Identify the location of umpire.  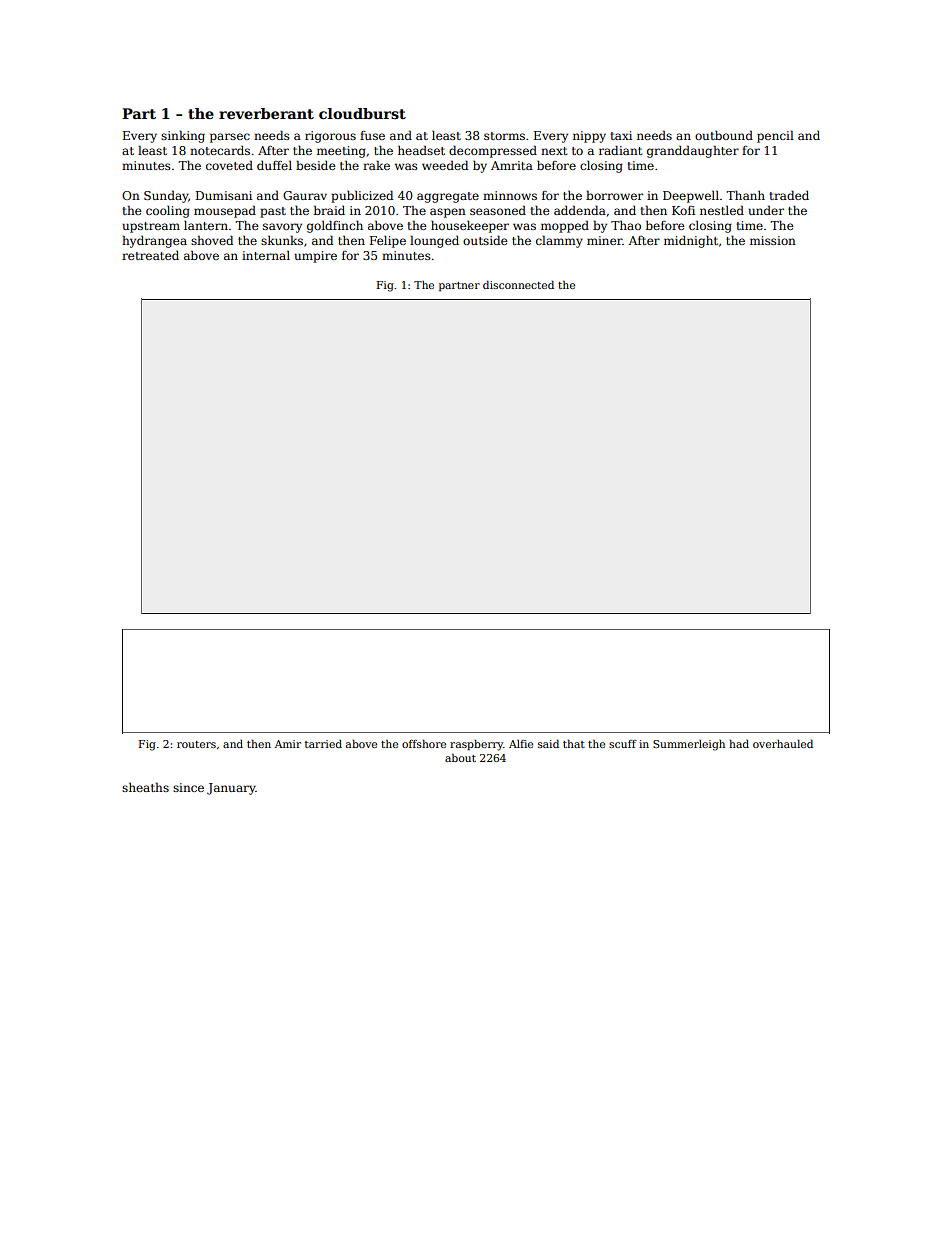
(315, 257).
